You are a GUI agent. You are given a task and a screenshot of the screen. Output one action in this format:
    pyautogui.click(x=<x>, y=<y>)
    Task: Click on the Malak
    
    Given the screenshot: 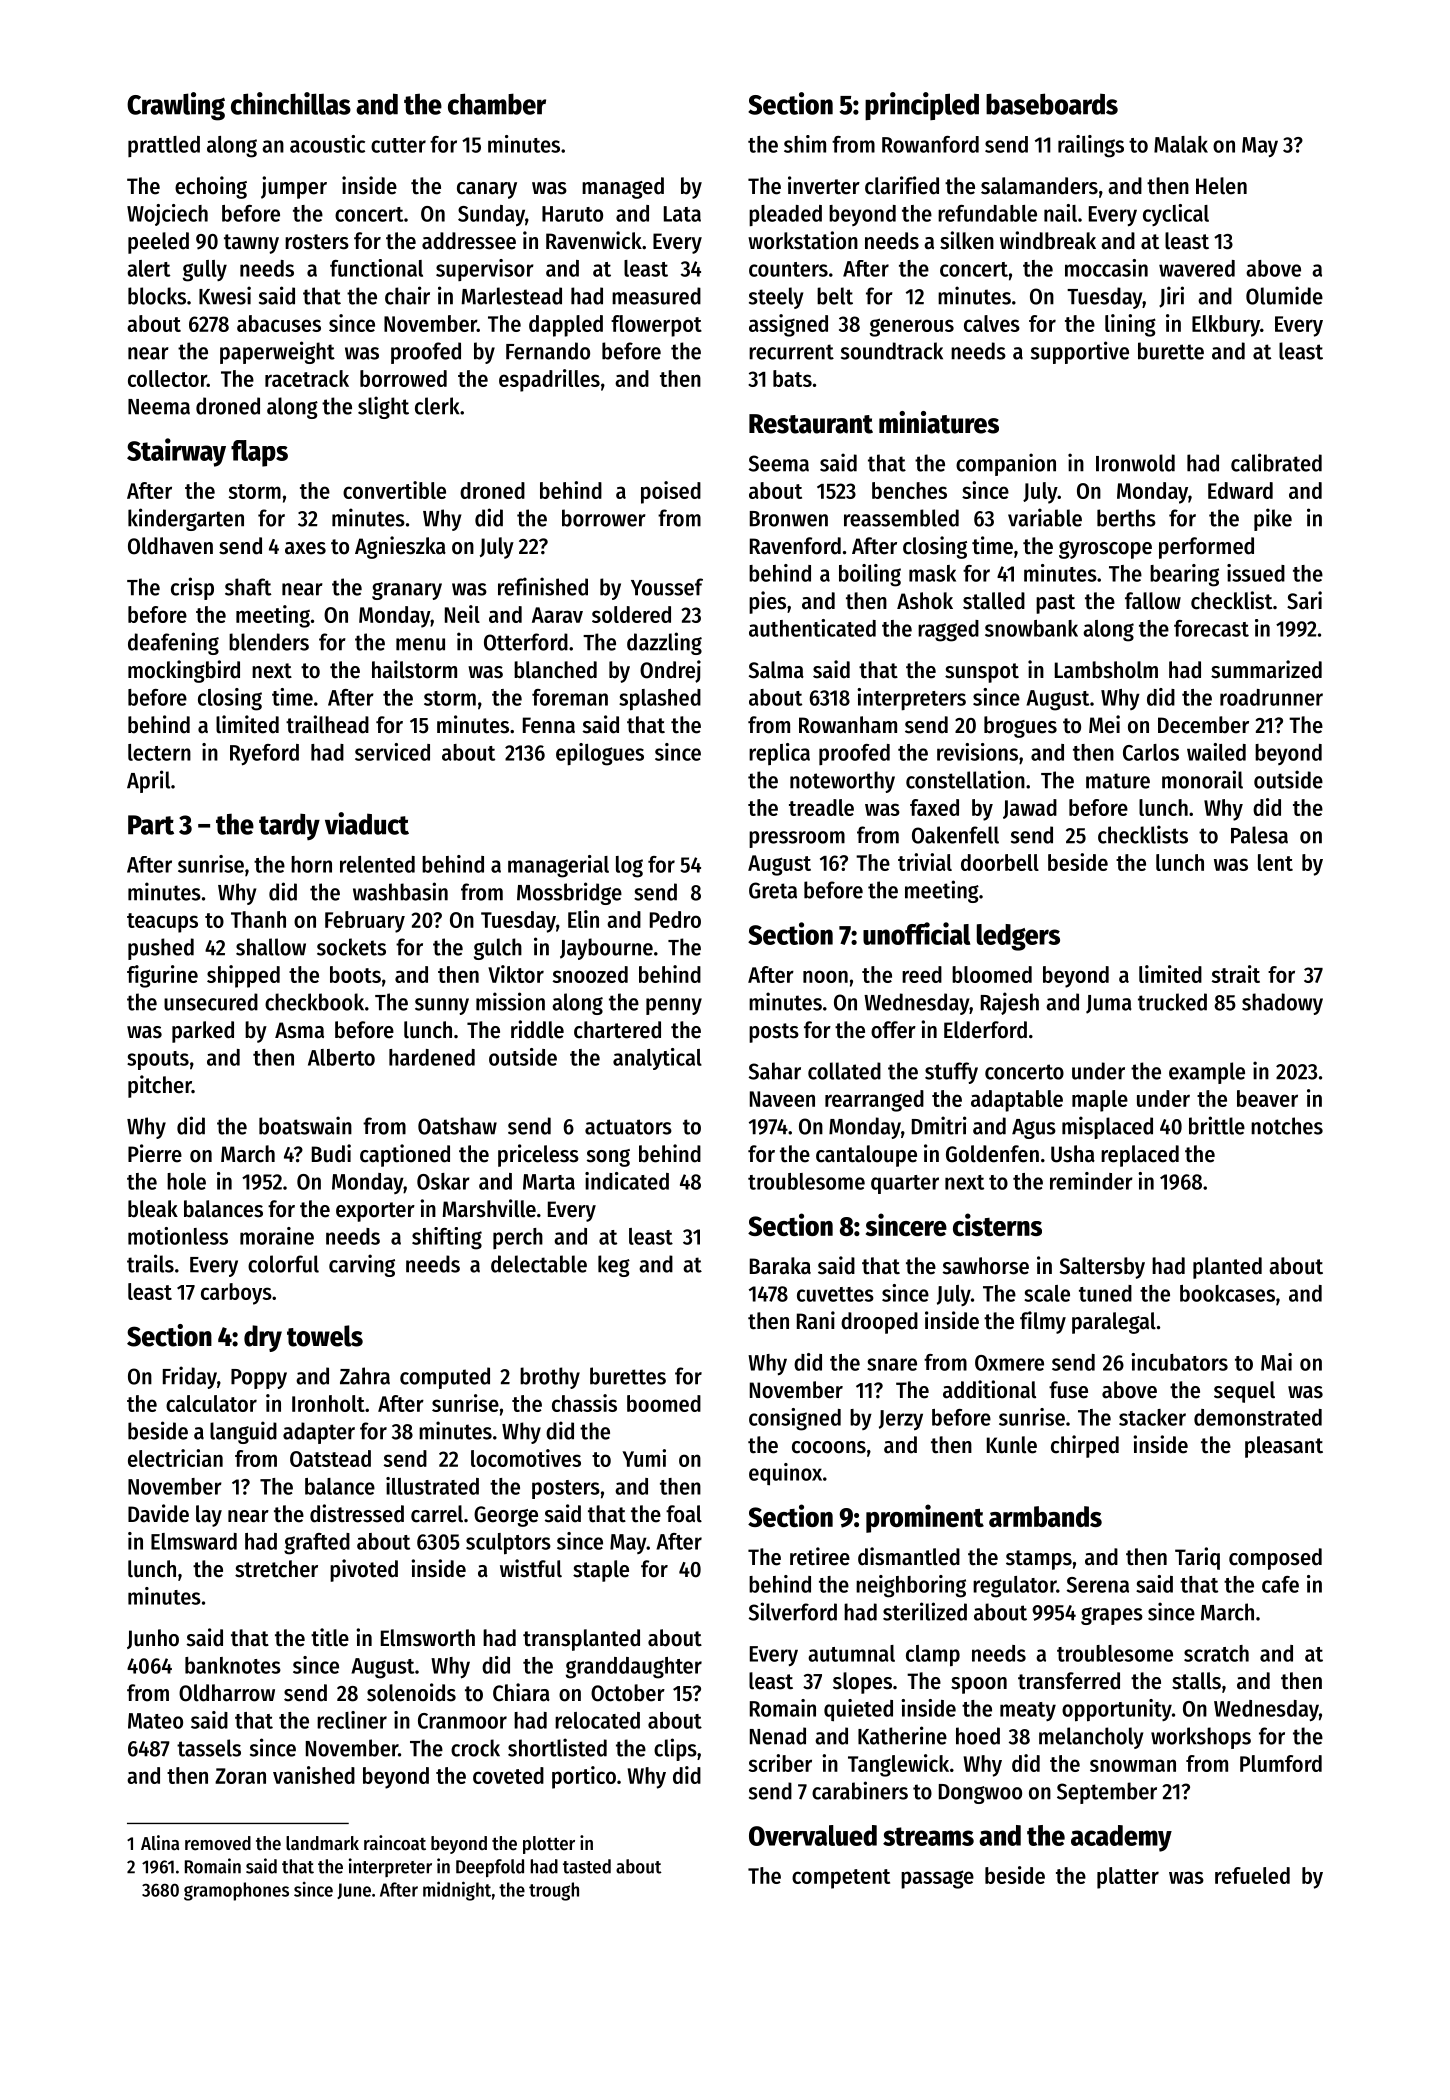 What is the action you would take?
    pyautogui.click(x=1181, y=144)
